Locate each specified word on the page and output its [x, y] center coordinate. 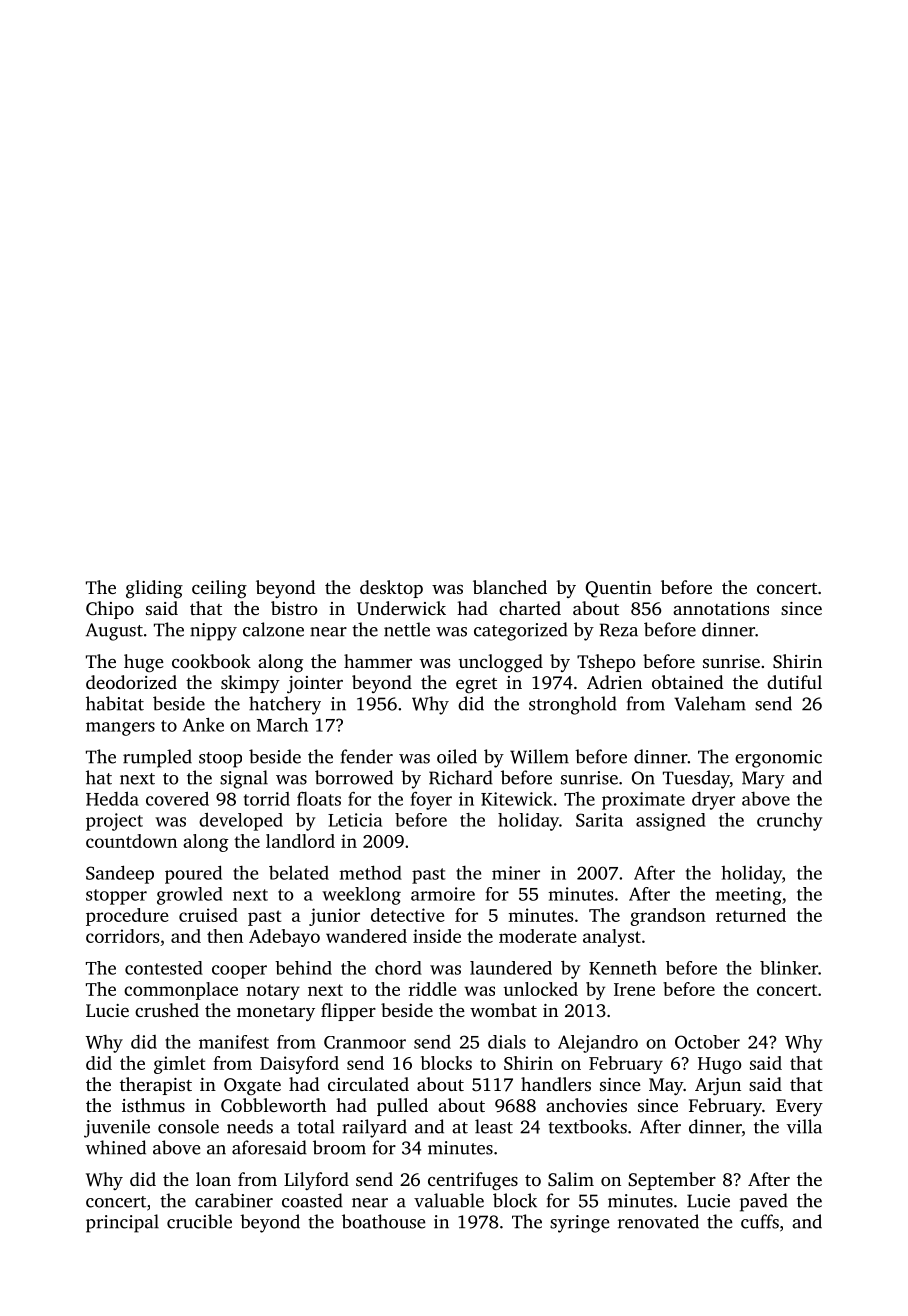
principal [122, 1223]
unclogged [501, 663]
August [114, 632]
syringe [579, 1224]
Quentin [619, 589]
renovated [658, 1221]
